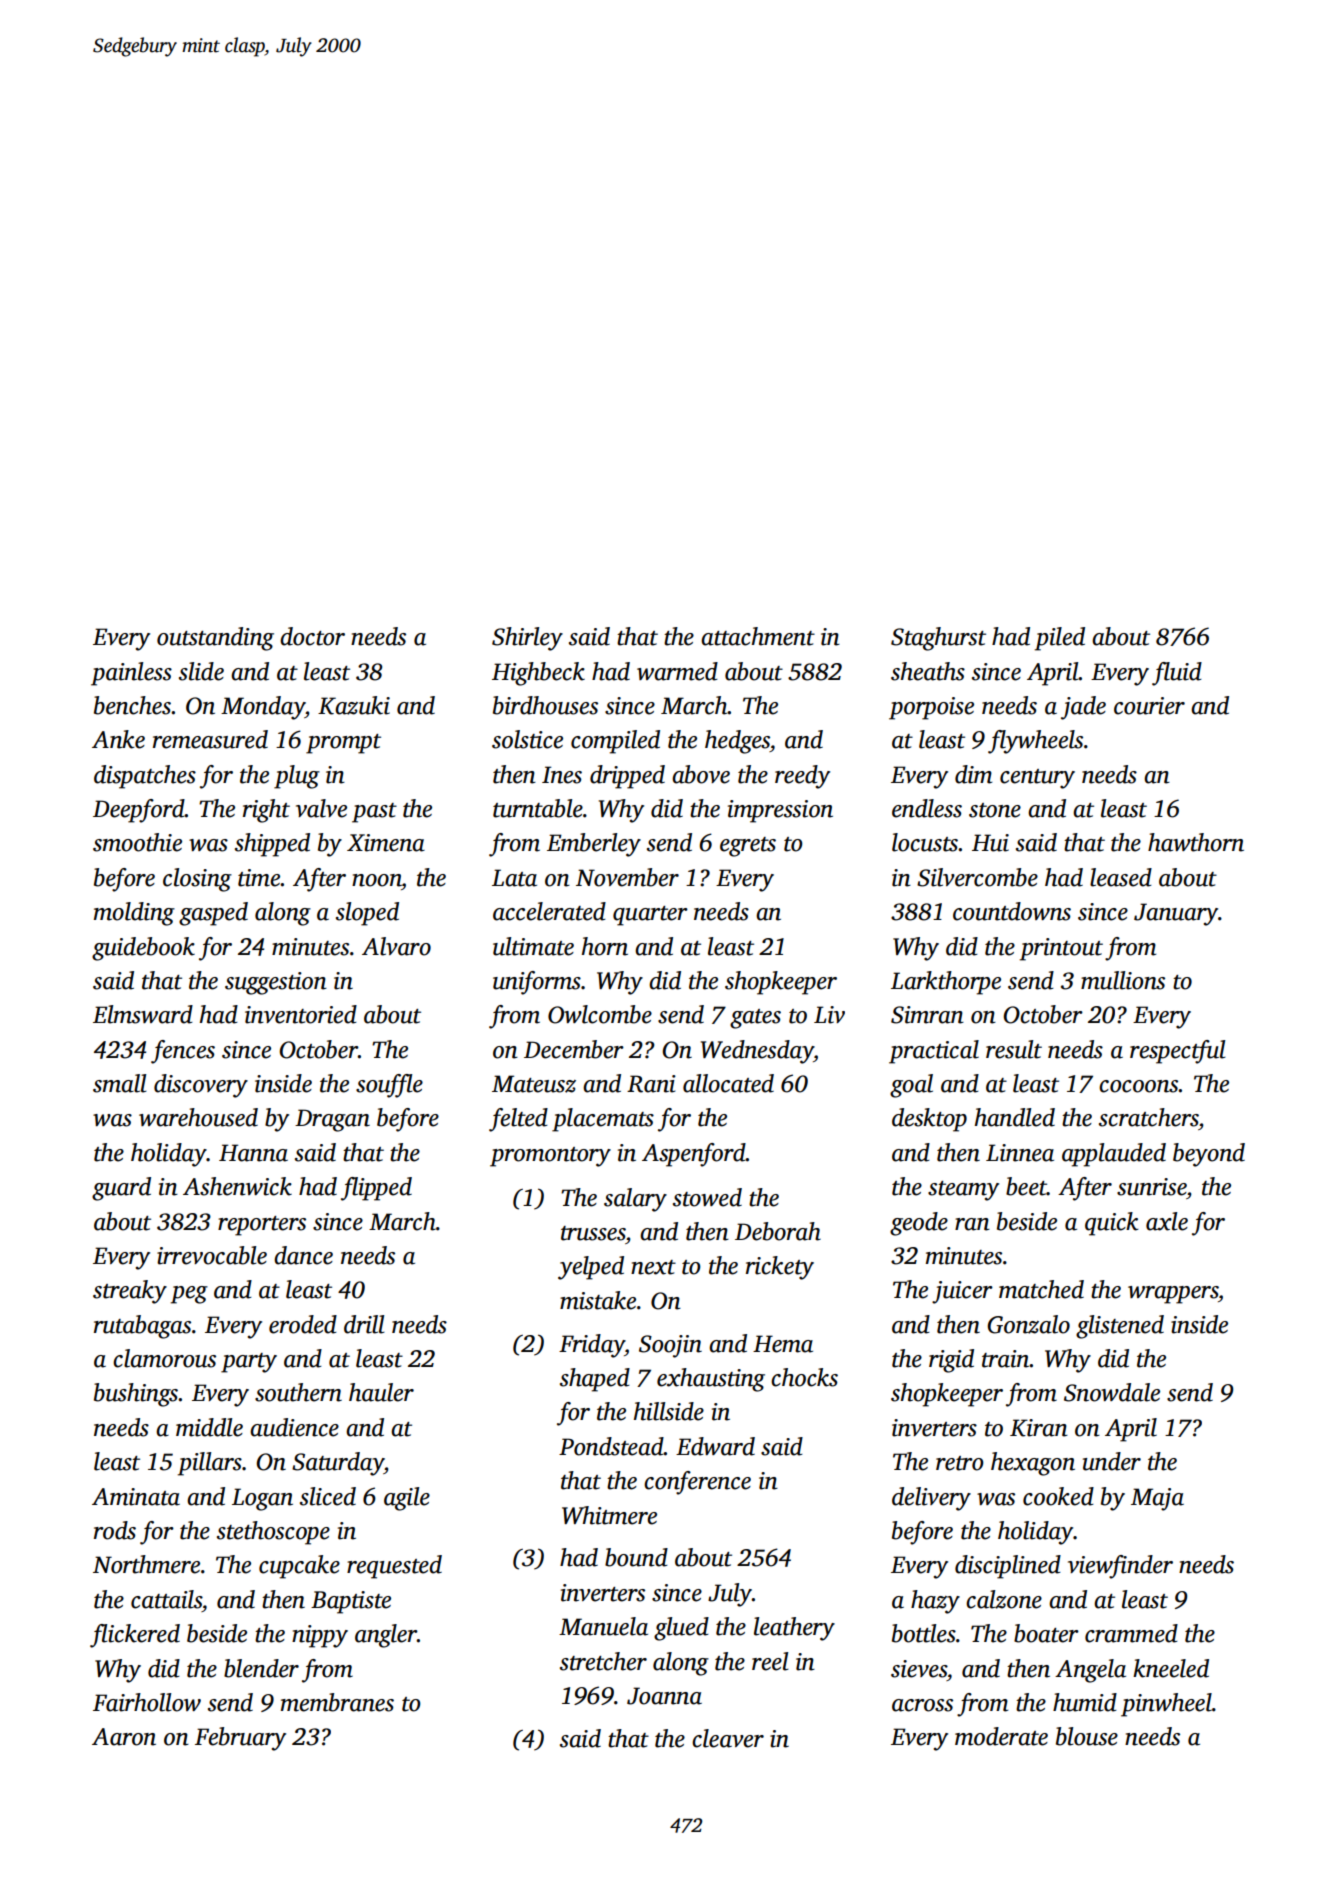 This screenshot has width=1340, height=1896. What do you see at coordinates (1039, 1428) in the screenshot?
I see `Kiran` at bounding box center [1039, 1428].
